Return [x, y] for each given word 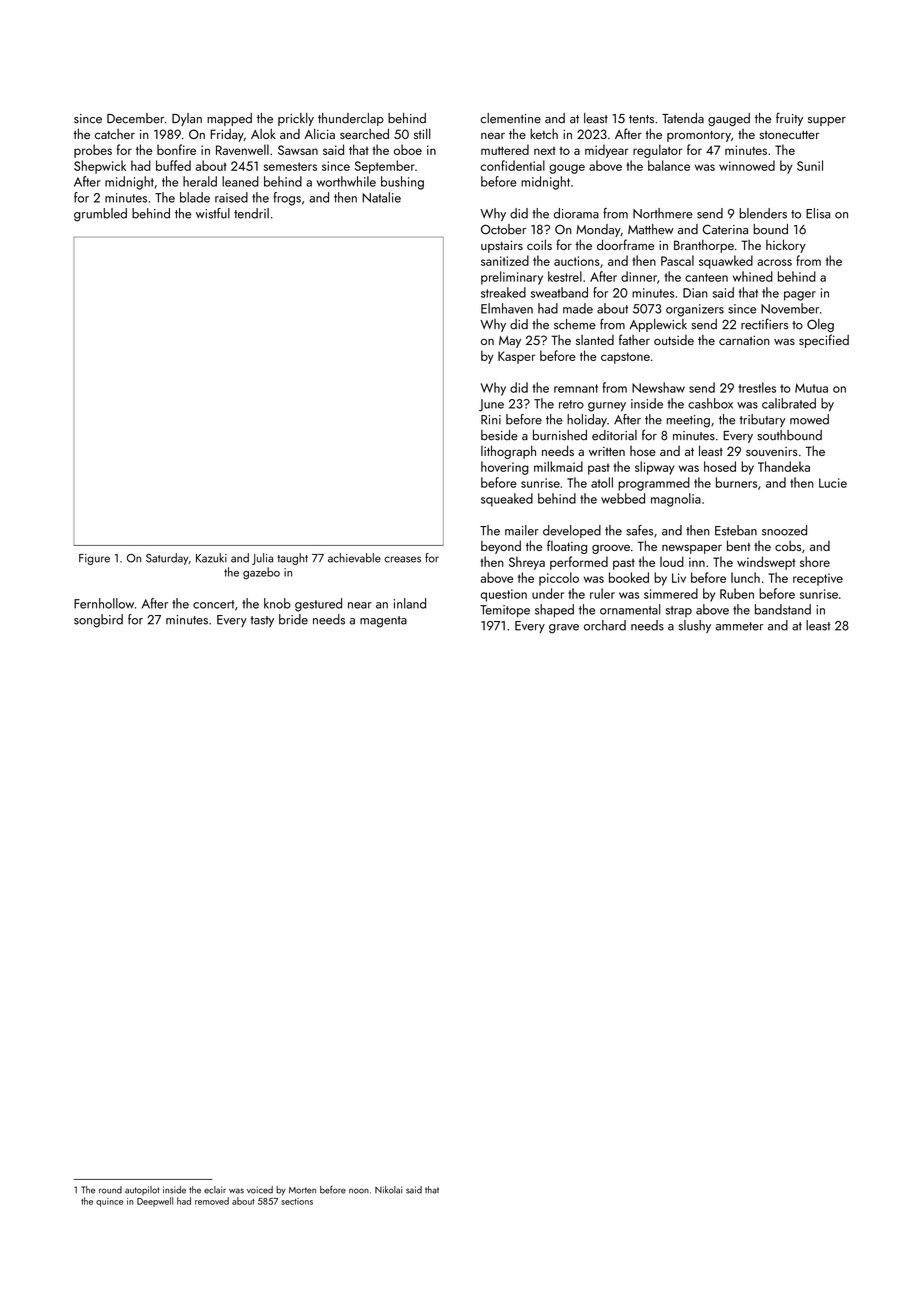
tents [641, 119]
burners [736, 482]
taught [292, 559]
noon [359, 1191]
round [110, 1190]
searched [364, 133]
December [135, 118]
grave [564, 629]
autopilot [142, 1190]
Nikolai [388, 1190]
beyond [501, 547]
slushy [695, 626]
